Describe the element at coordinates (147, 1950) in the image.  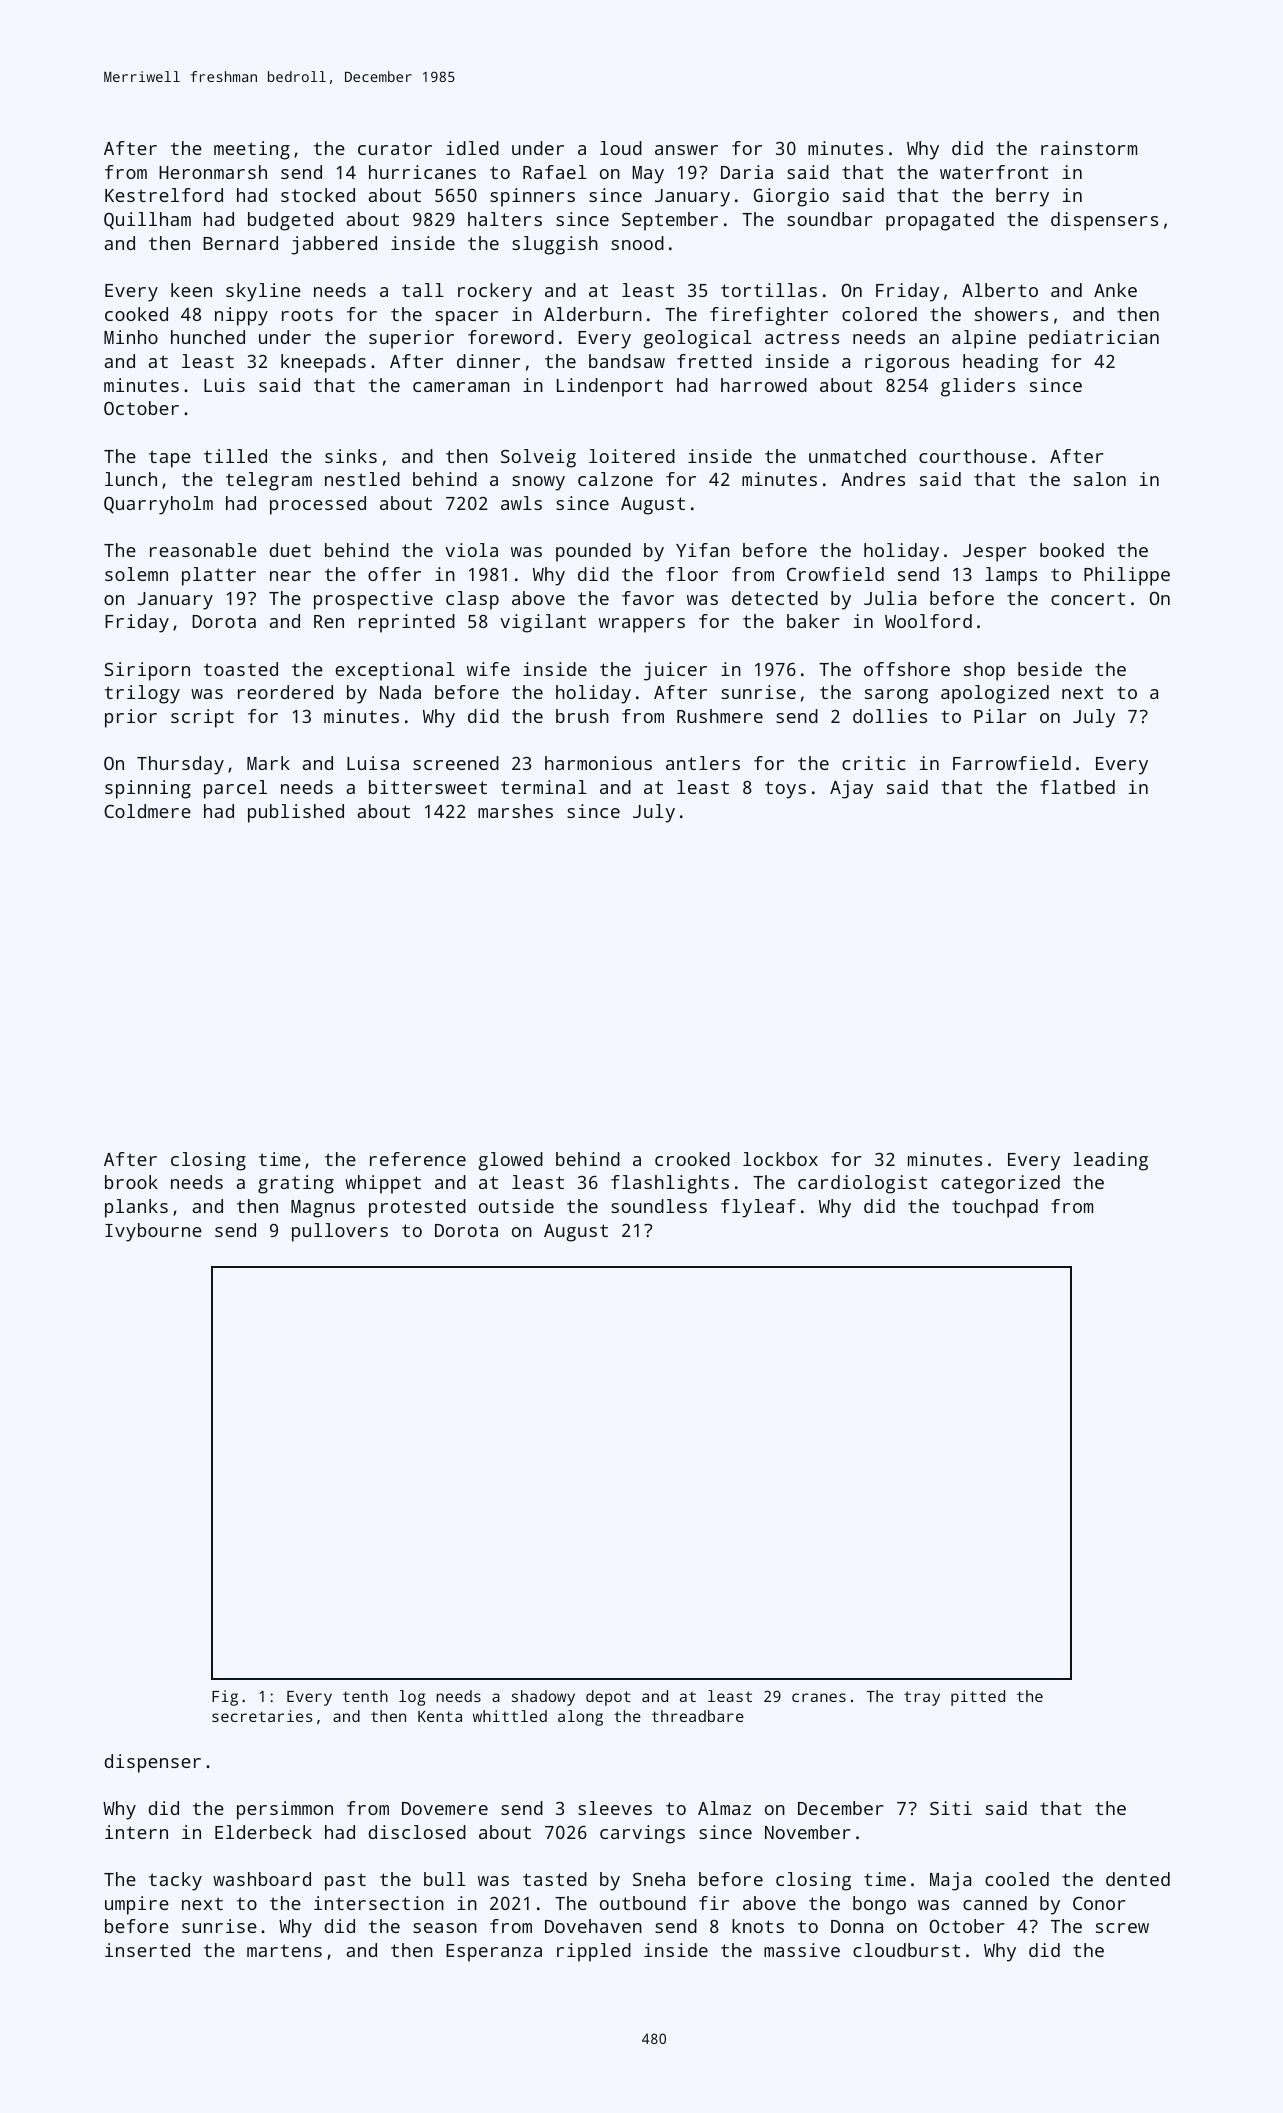
I see `inserted` at that location.
